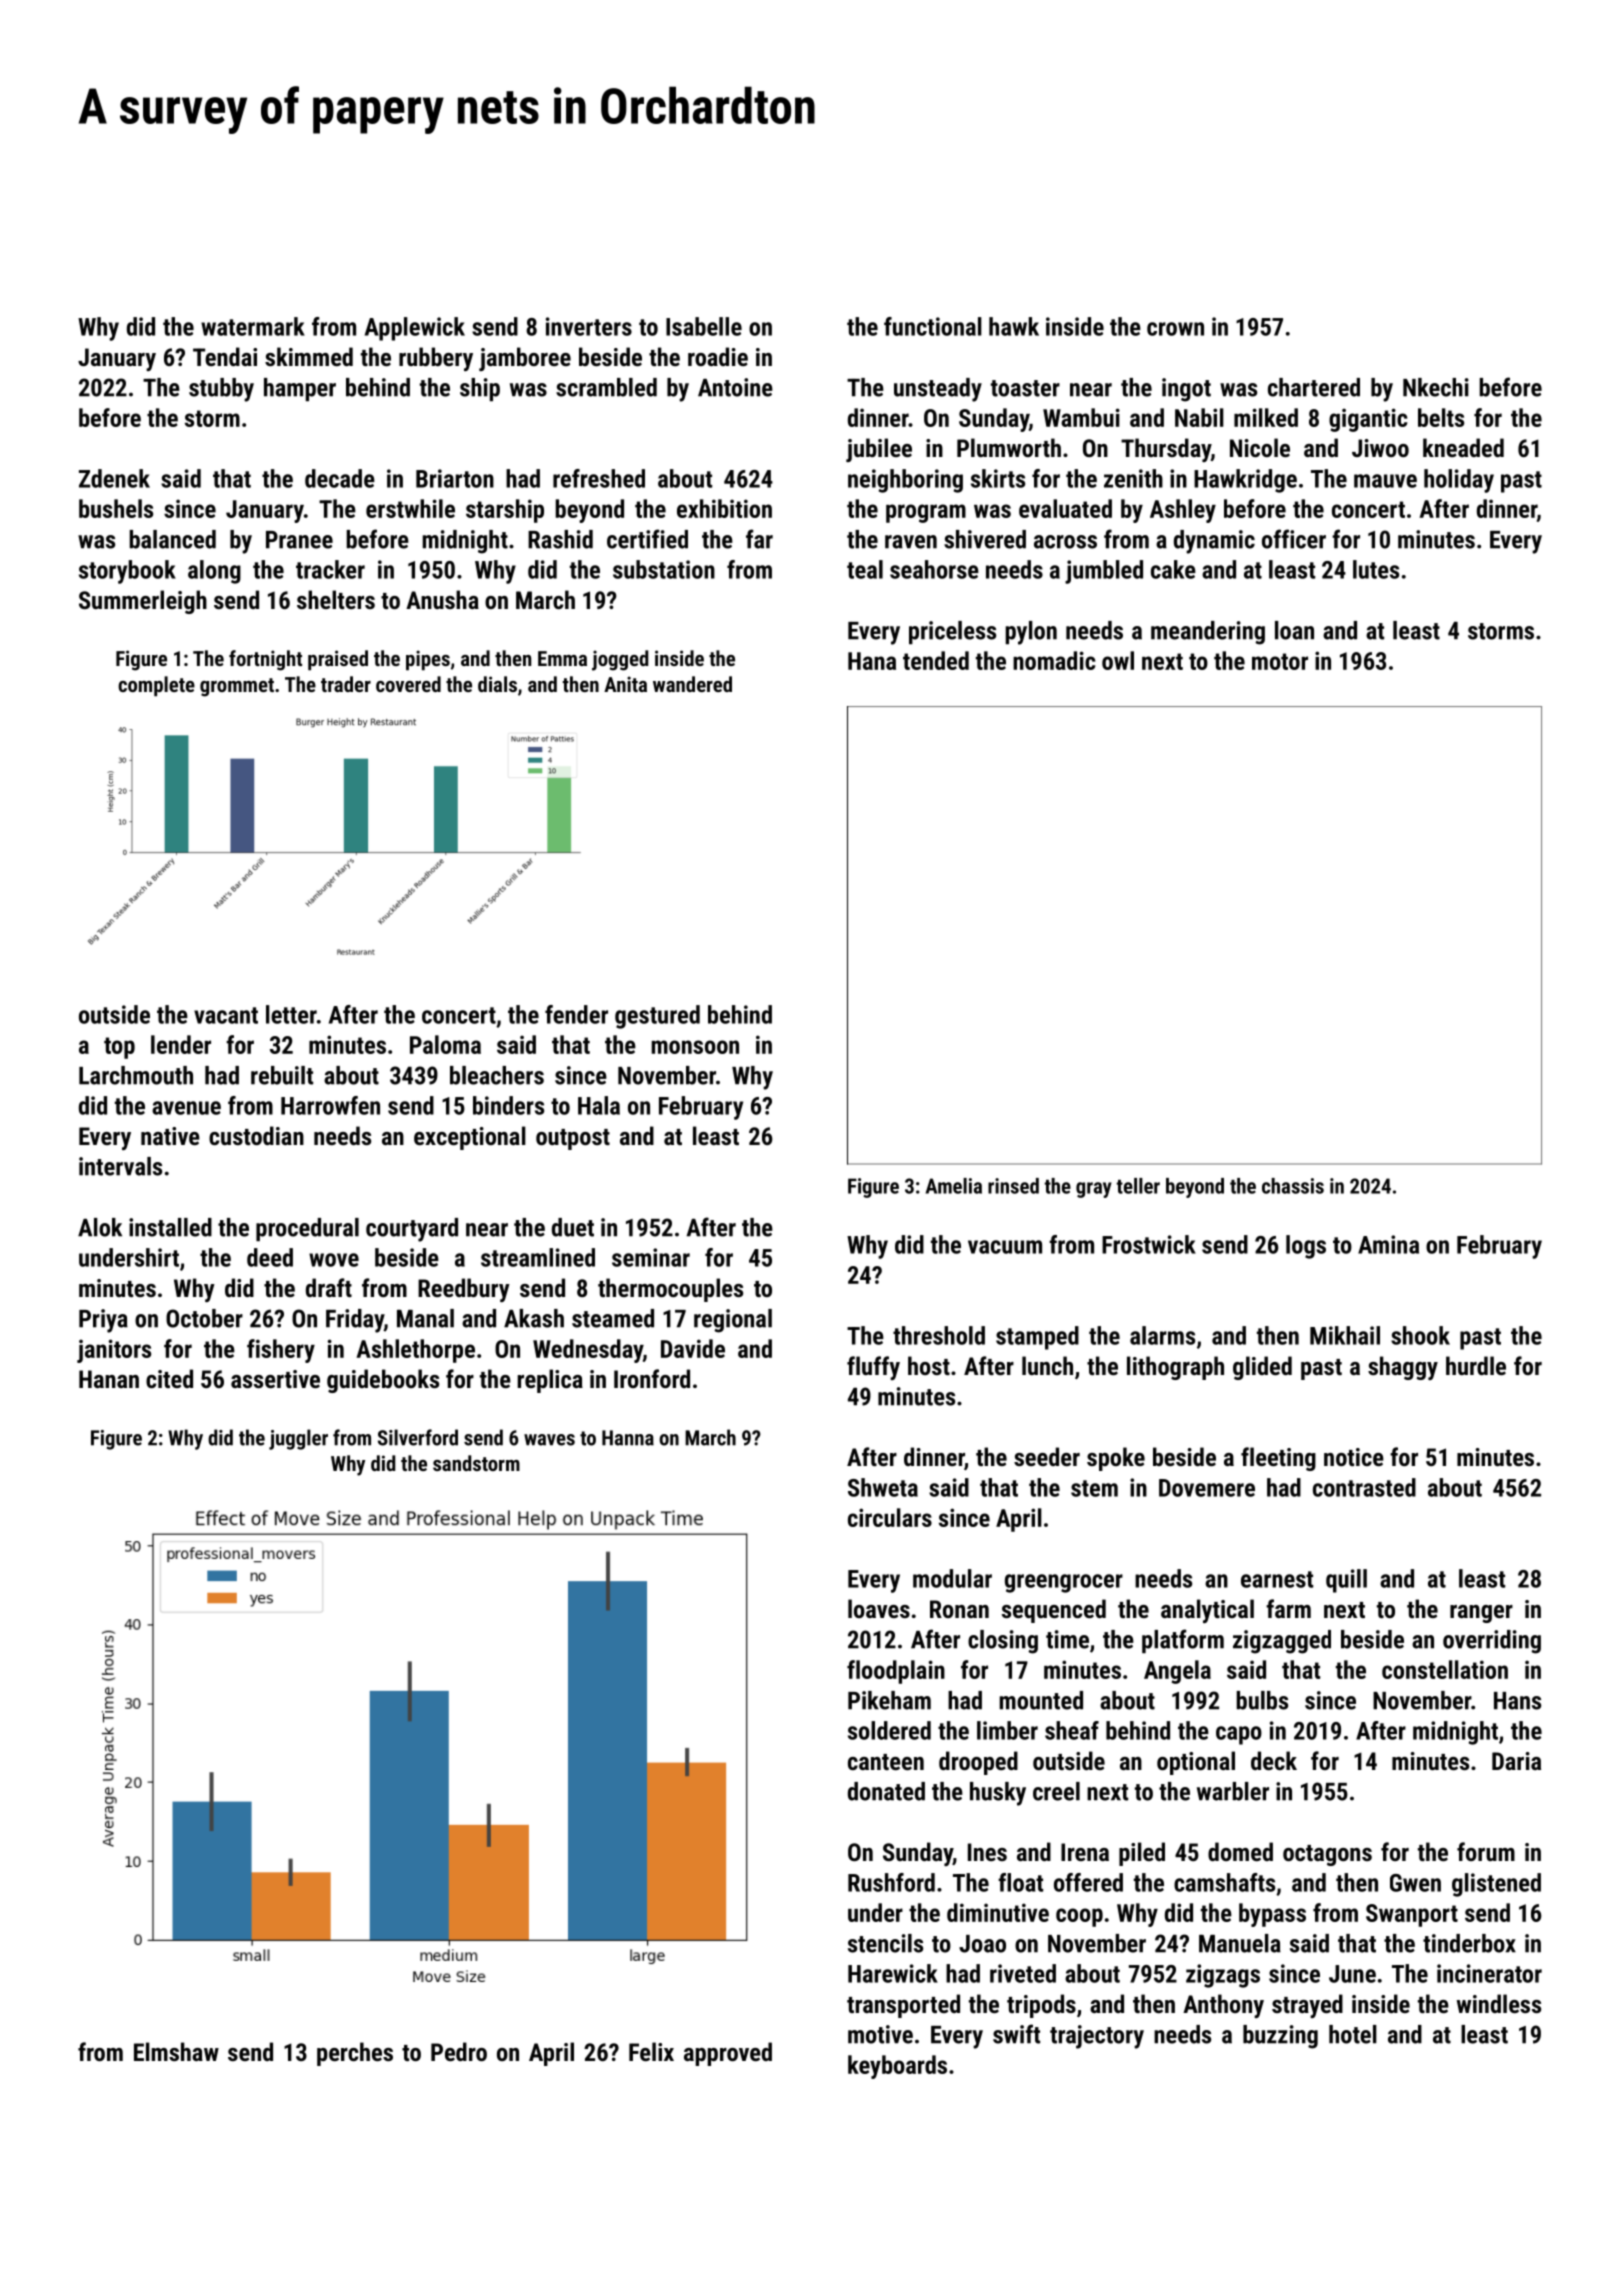 The height and width of the page is (2292, 1620). I want to click on Mikhail, so click(1345, 1335).
